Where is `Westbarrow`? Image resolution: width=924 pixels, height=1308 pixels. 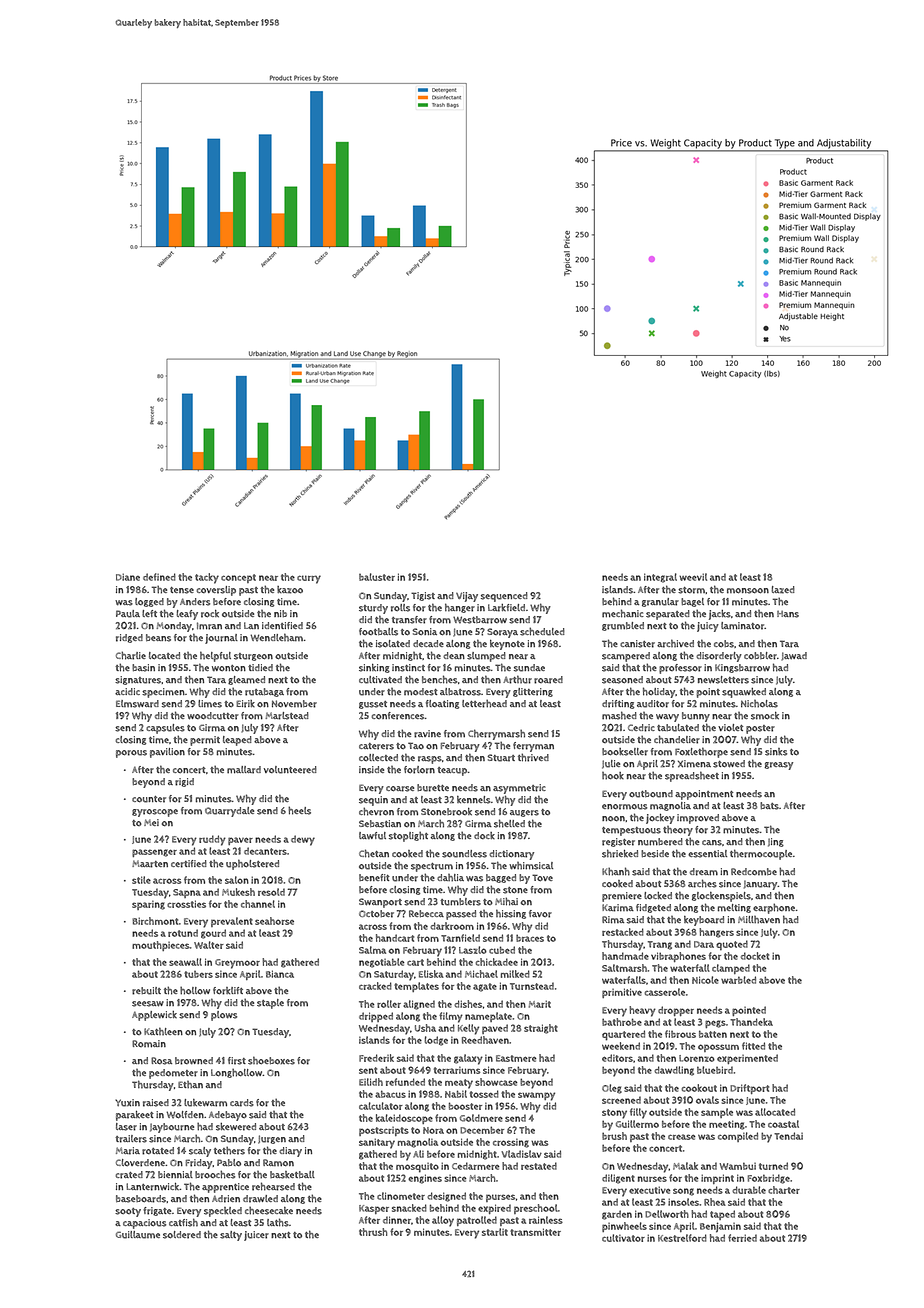 Westbarrow is located at coordinates (480, 620).
